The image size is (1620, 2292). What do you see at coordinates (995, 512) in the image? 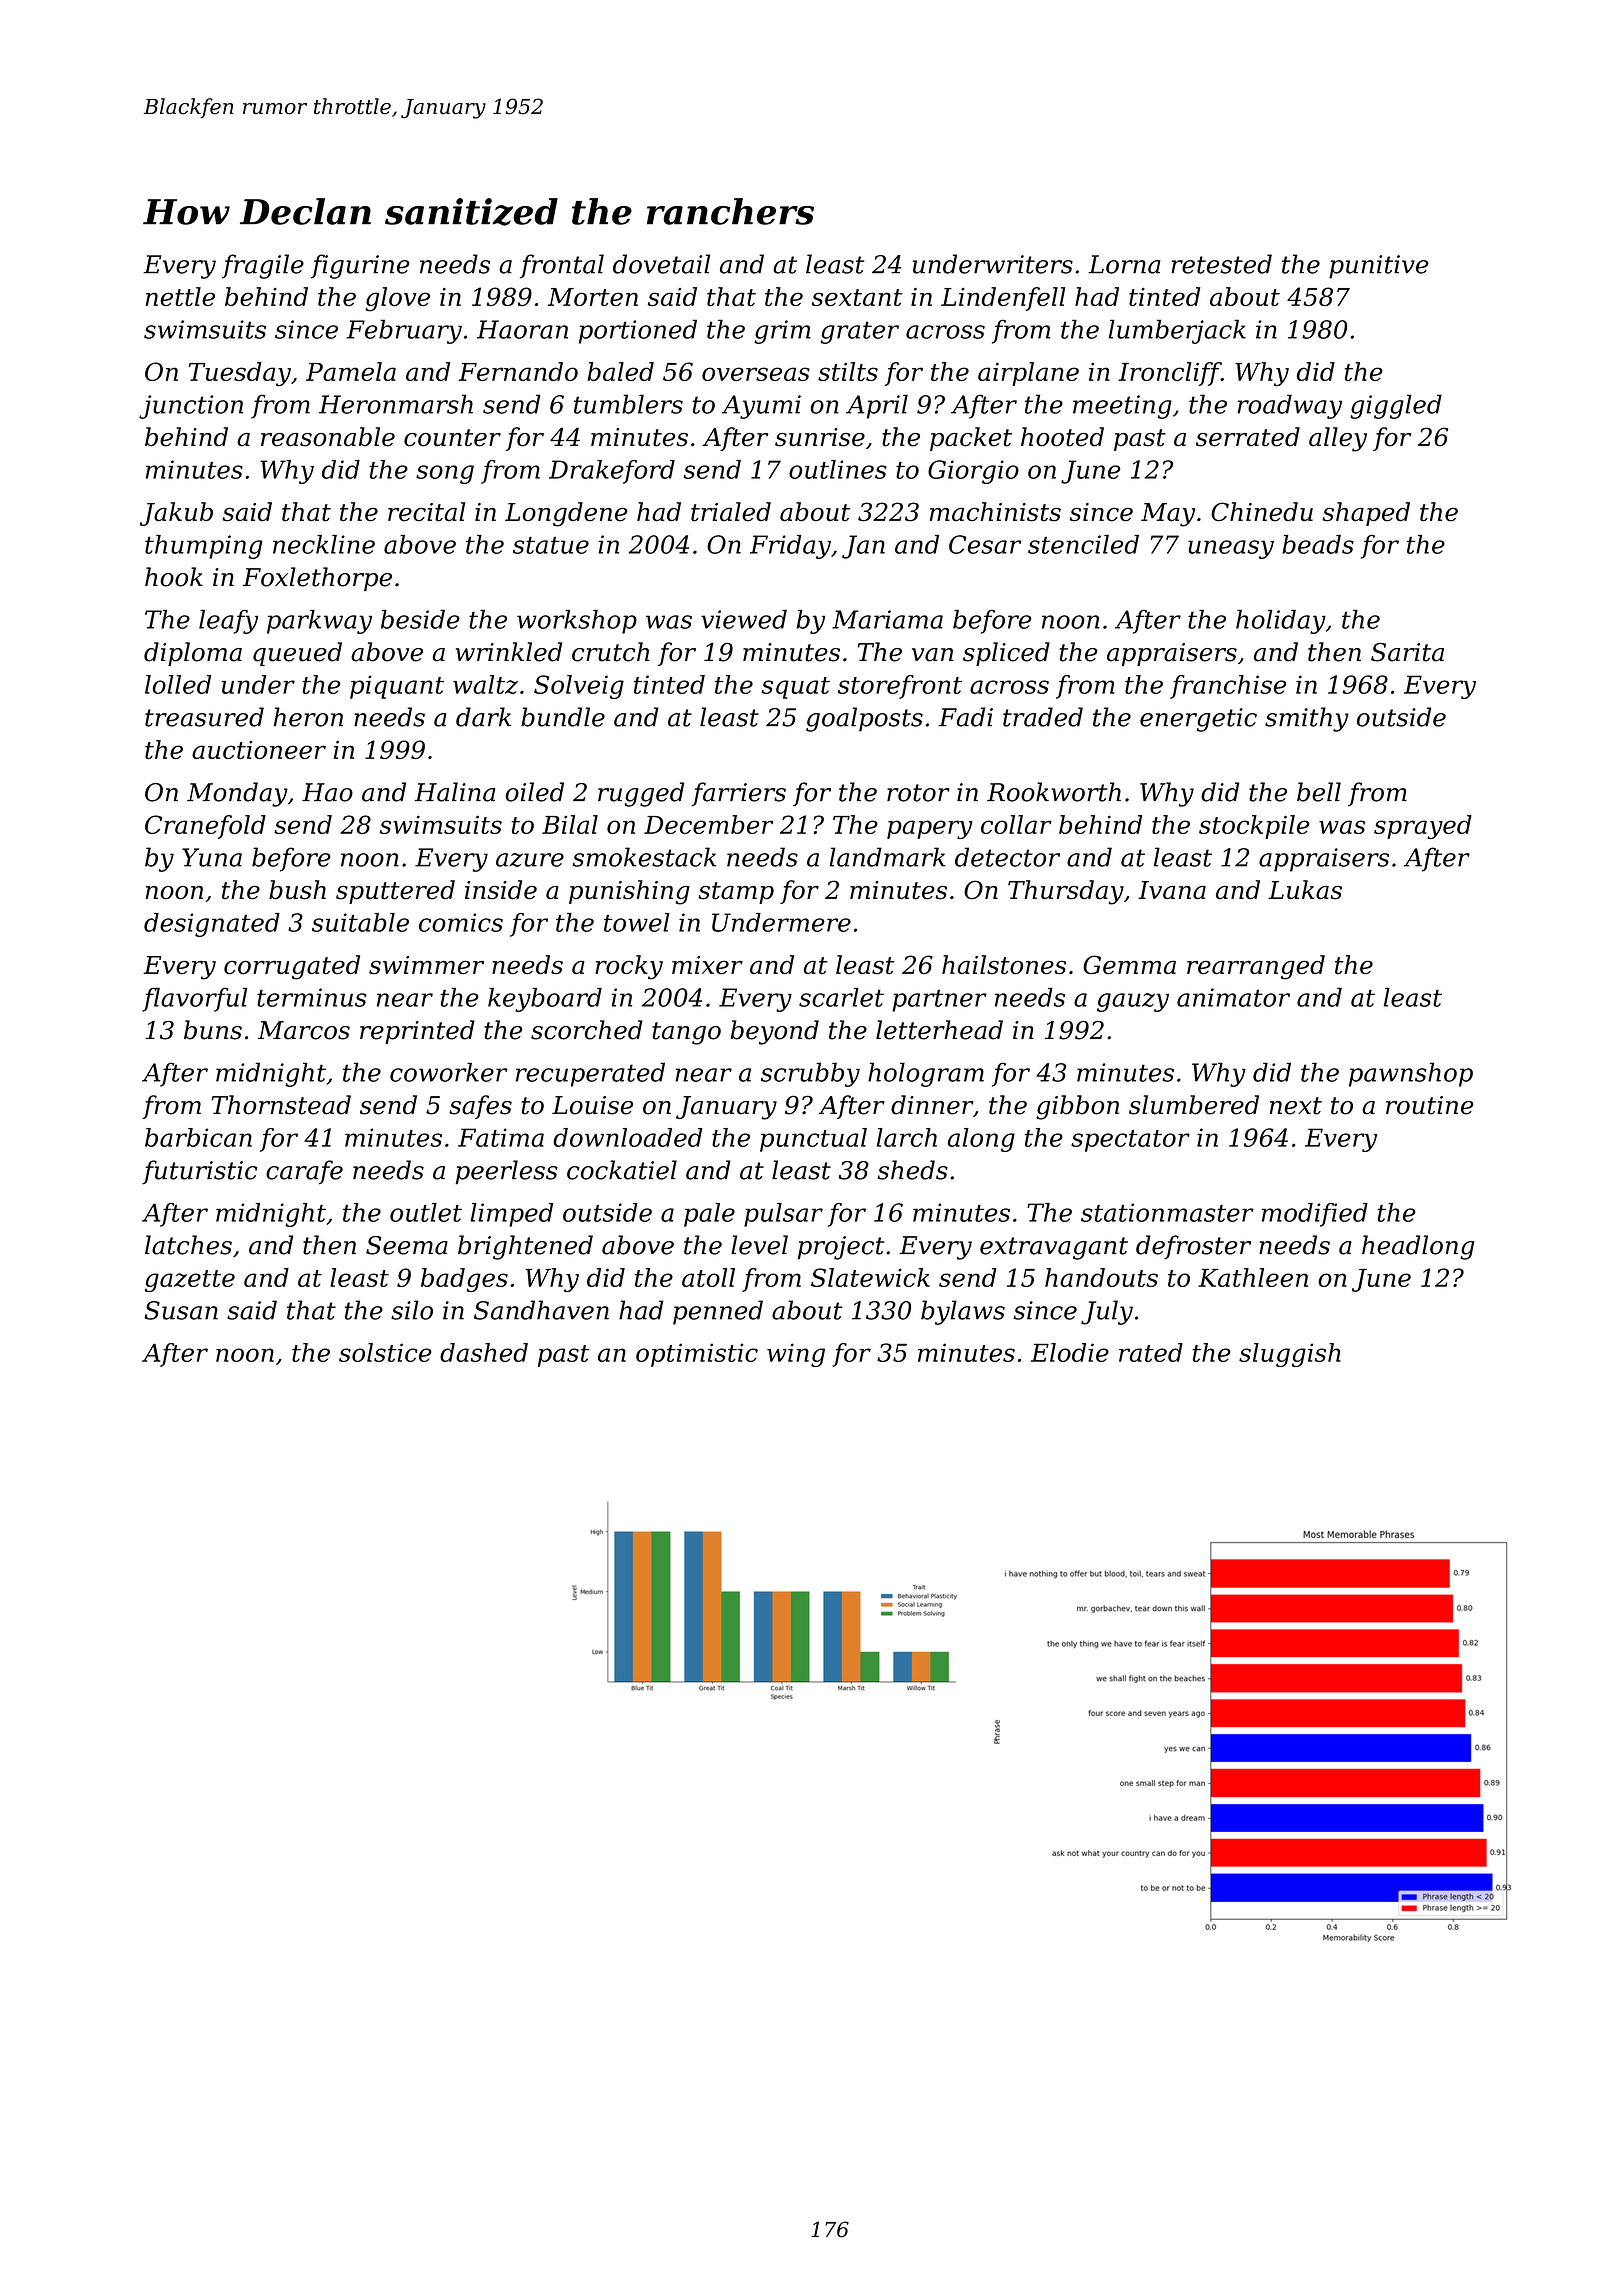
I see `machinists` at bounding box center [995, 512].
